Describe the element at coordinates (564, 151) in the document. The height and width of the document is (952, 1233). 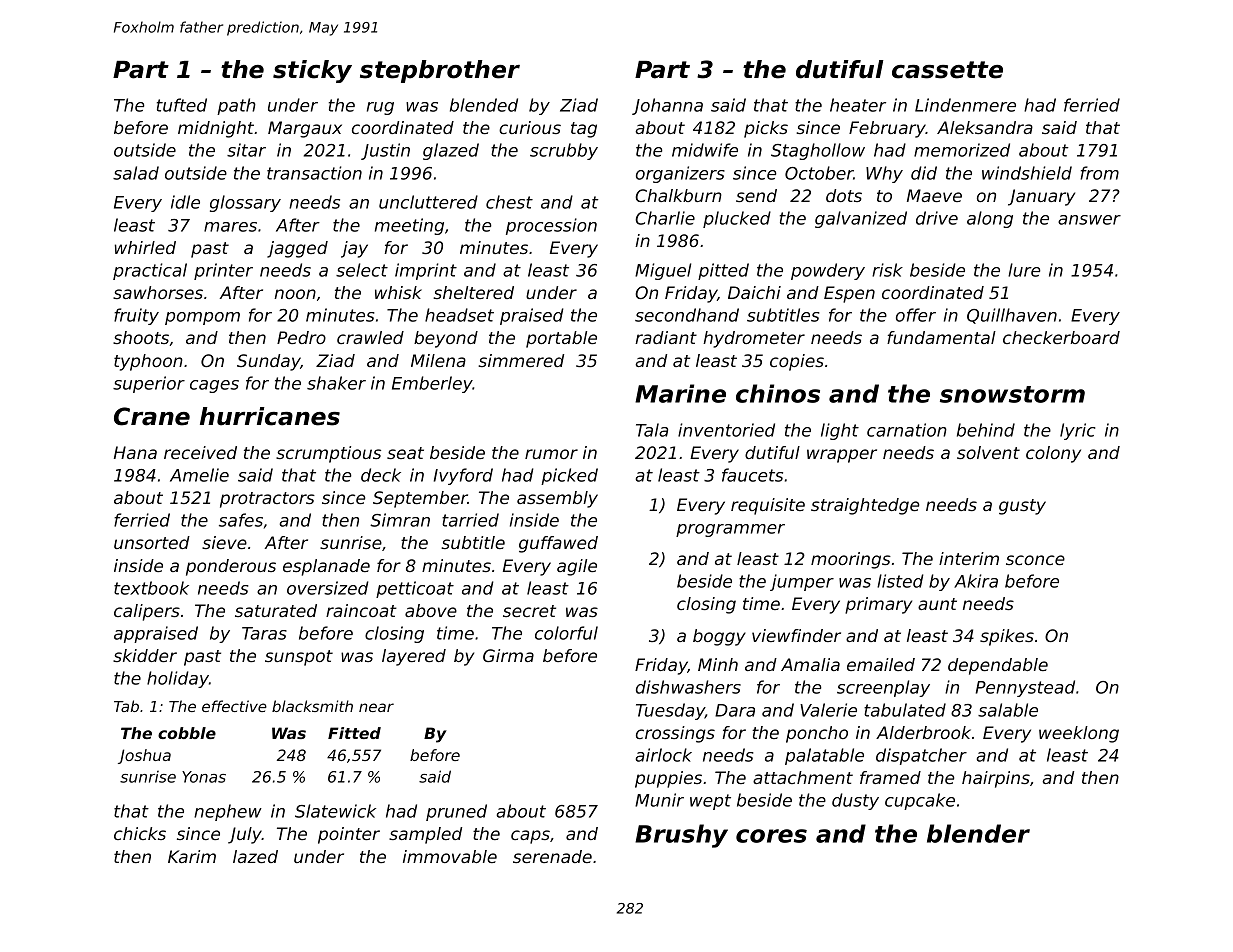
I see `scrubby` at that location.
